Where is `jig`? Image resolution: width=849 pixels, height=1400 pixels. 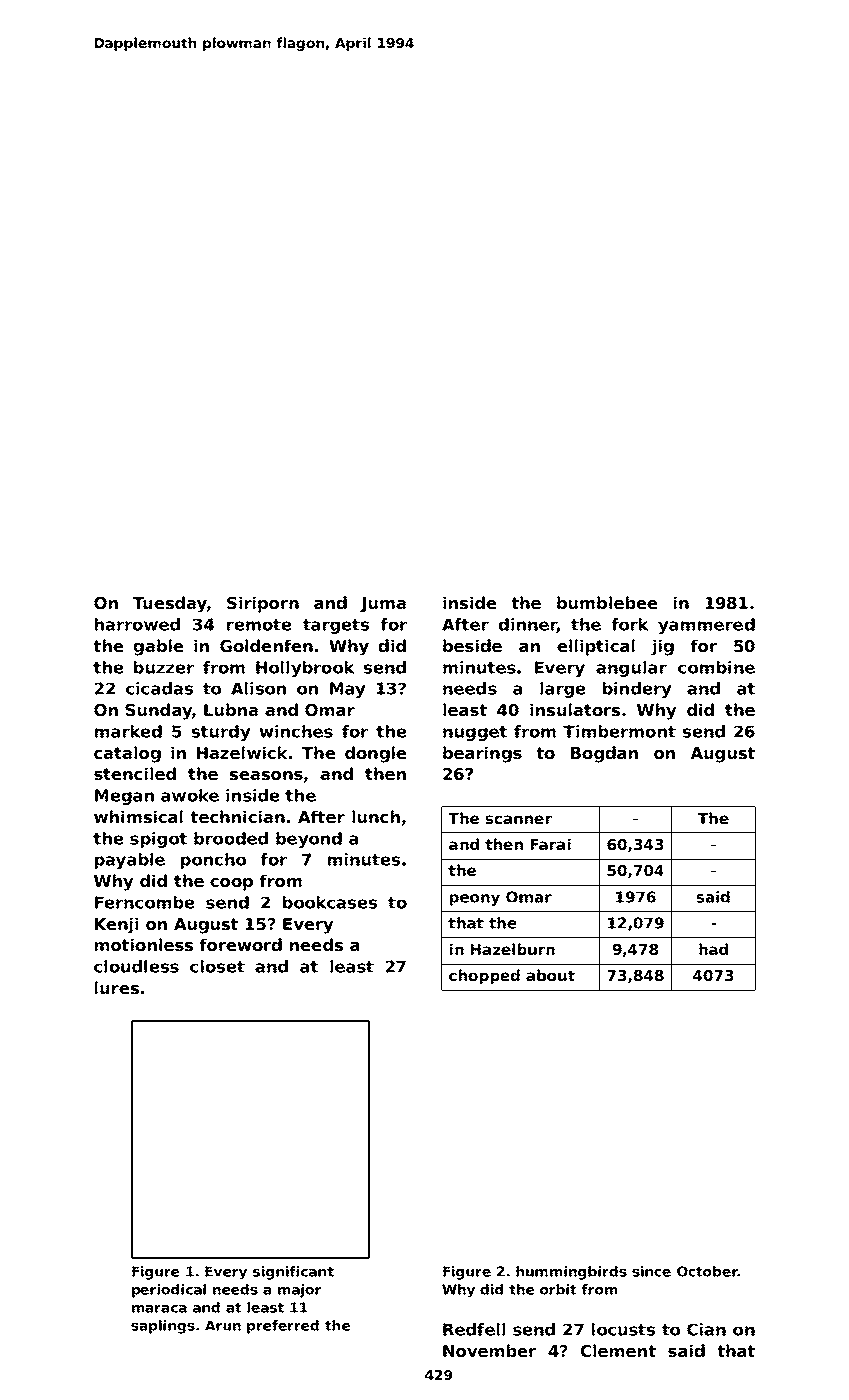
jig is located at coordinates (662, 647).
